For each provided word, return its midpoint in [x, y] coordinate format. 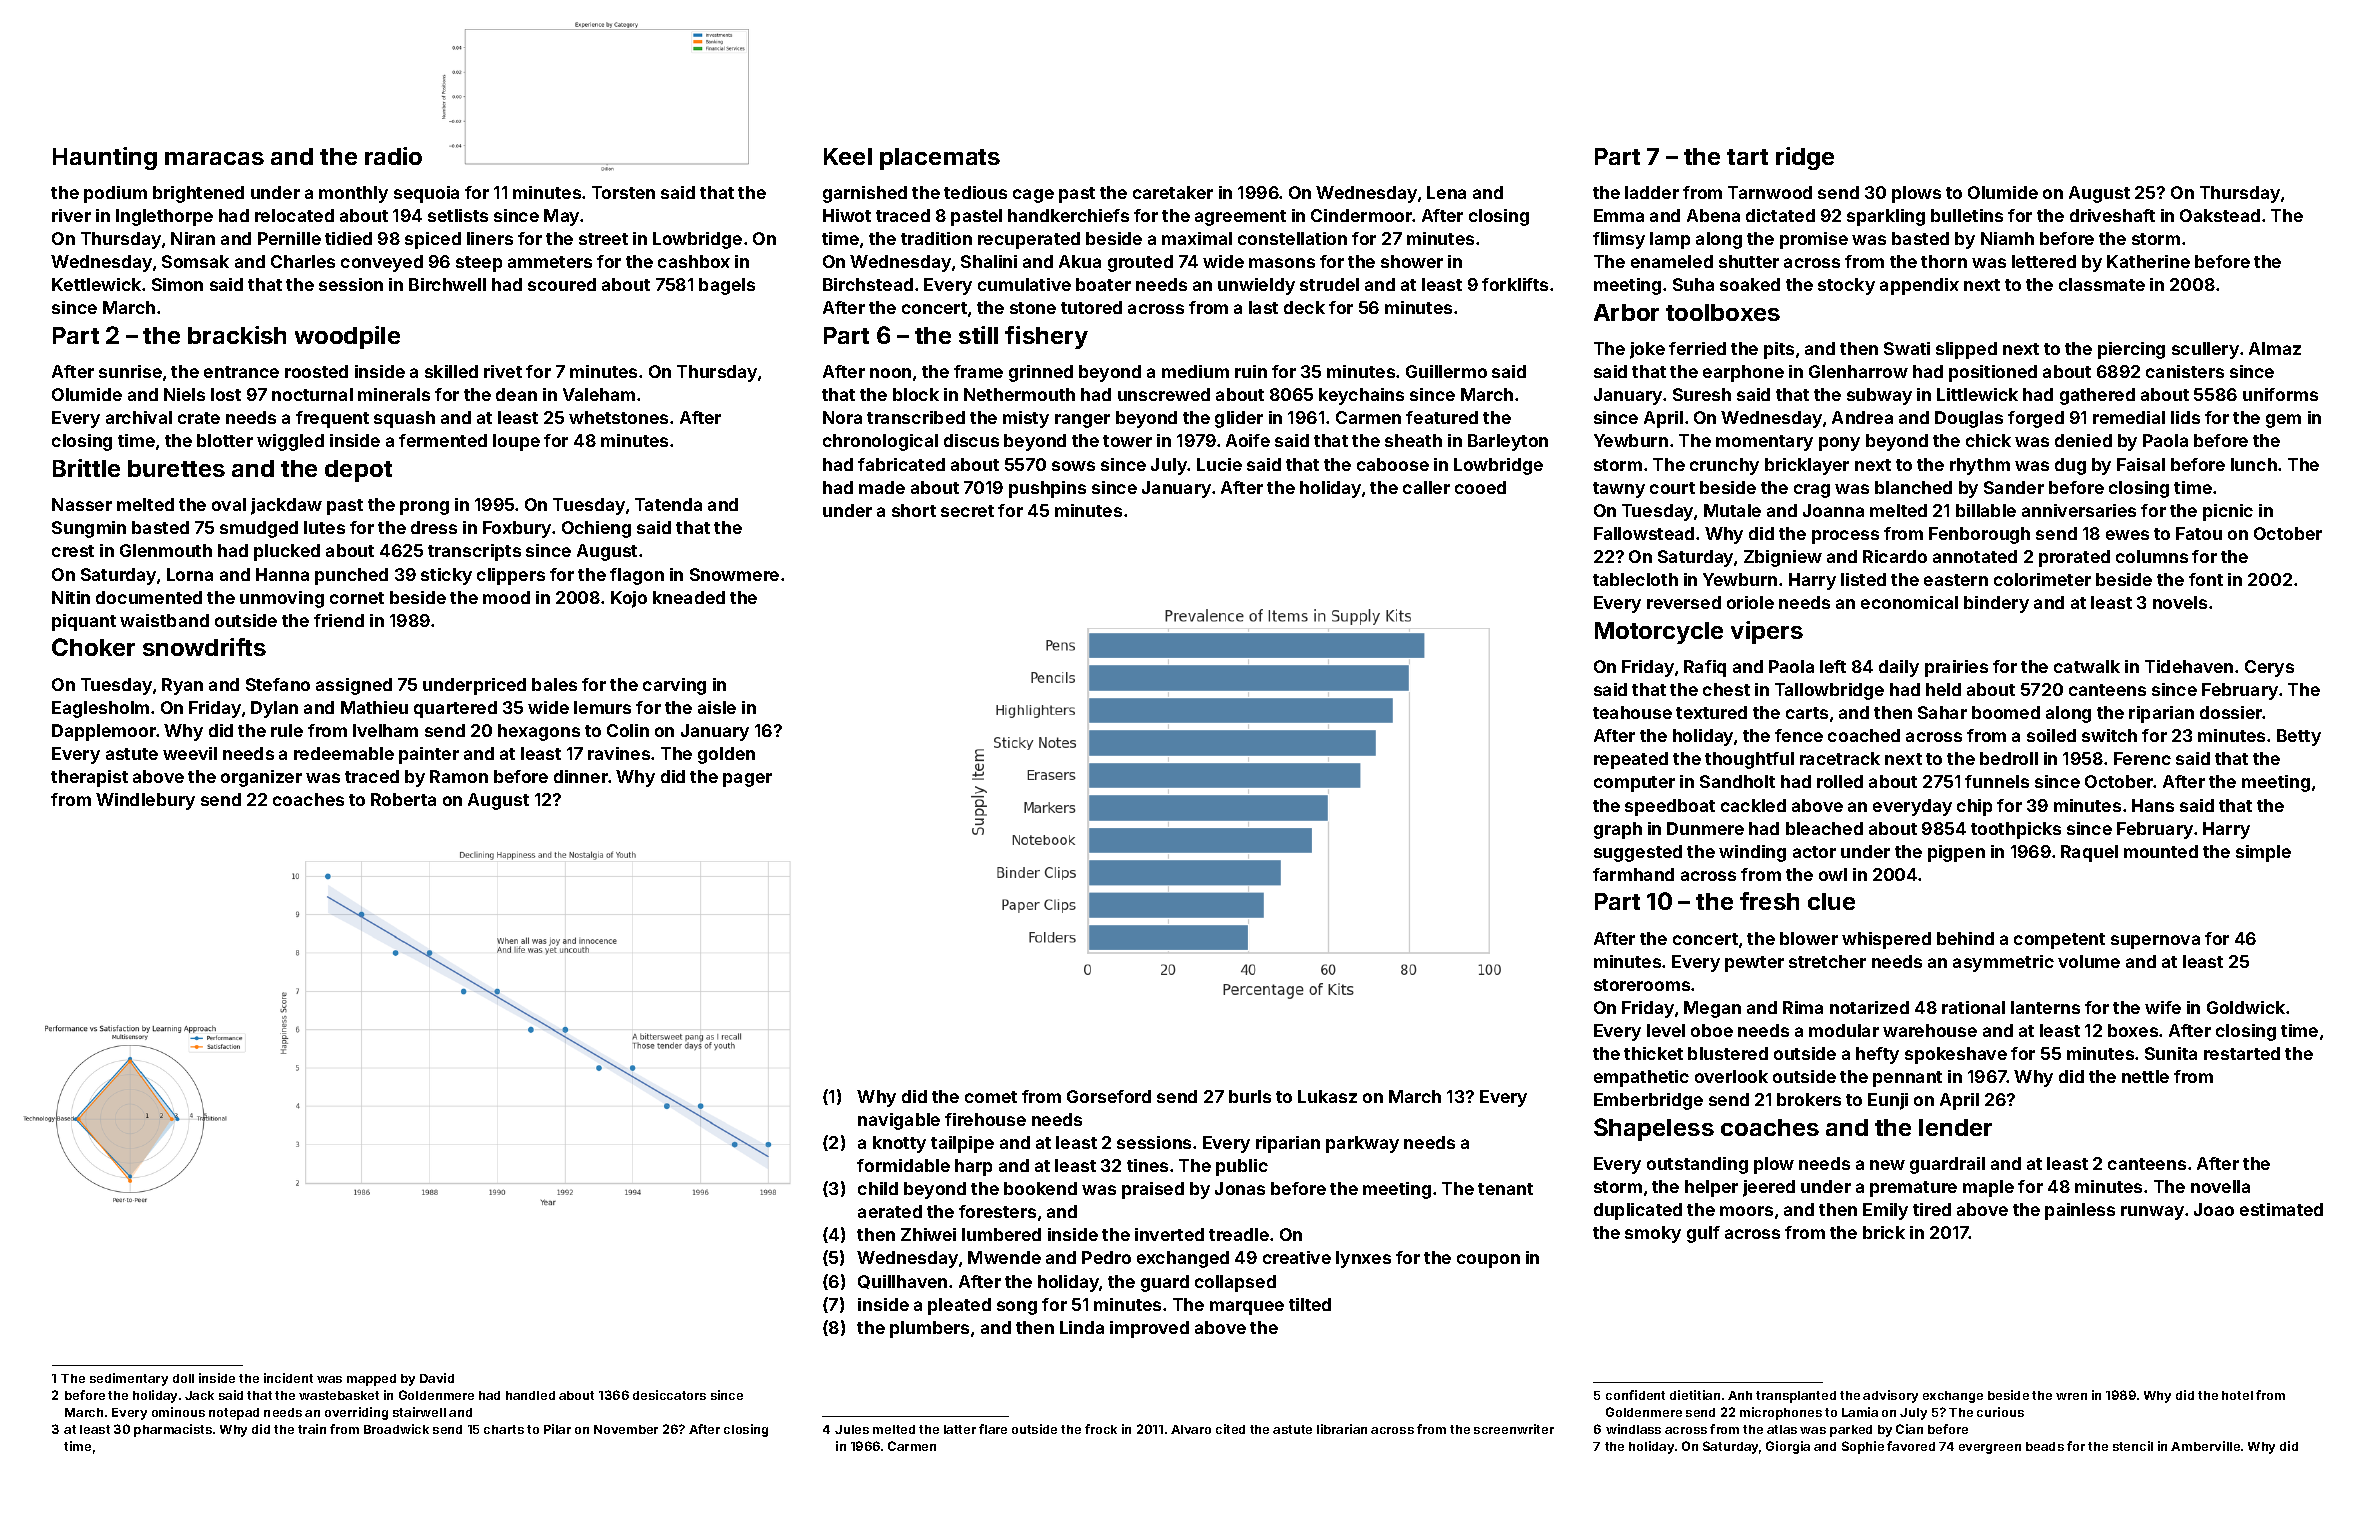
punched [351, 576]
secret [967, 511]
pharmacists [173, 1430]
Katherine [2148, 261]
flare [993, 1429]
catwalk [2087, 666]
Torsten [623, 192]
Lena [1446, 192]
